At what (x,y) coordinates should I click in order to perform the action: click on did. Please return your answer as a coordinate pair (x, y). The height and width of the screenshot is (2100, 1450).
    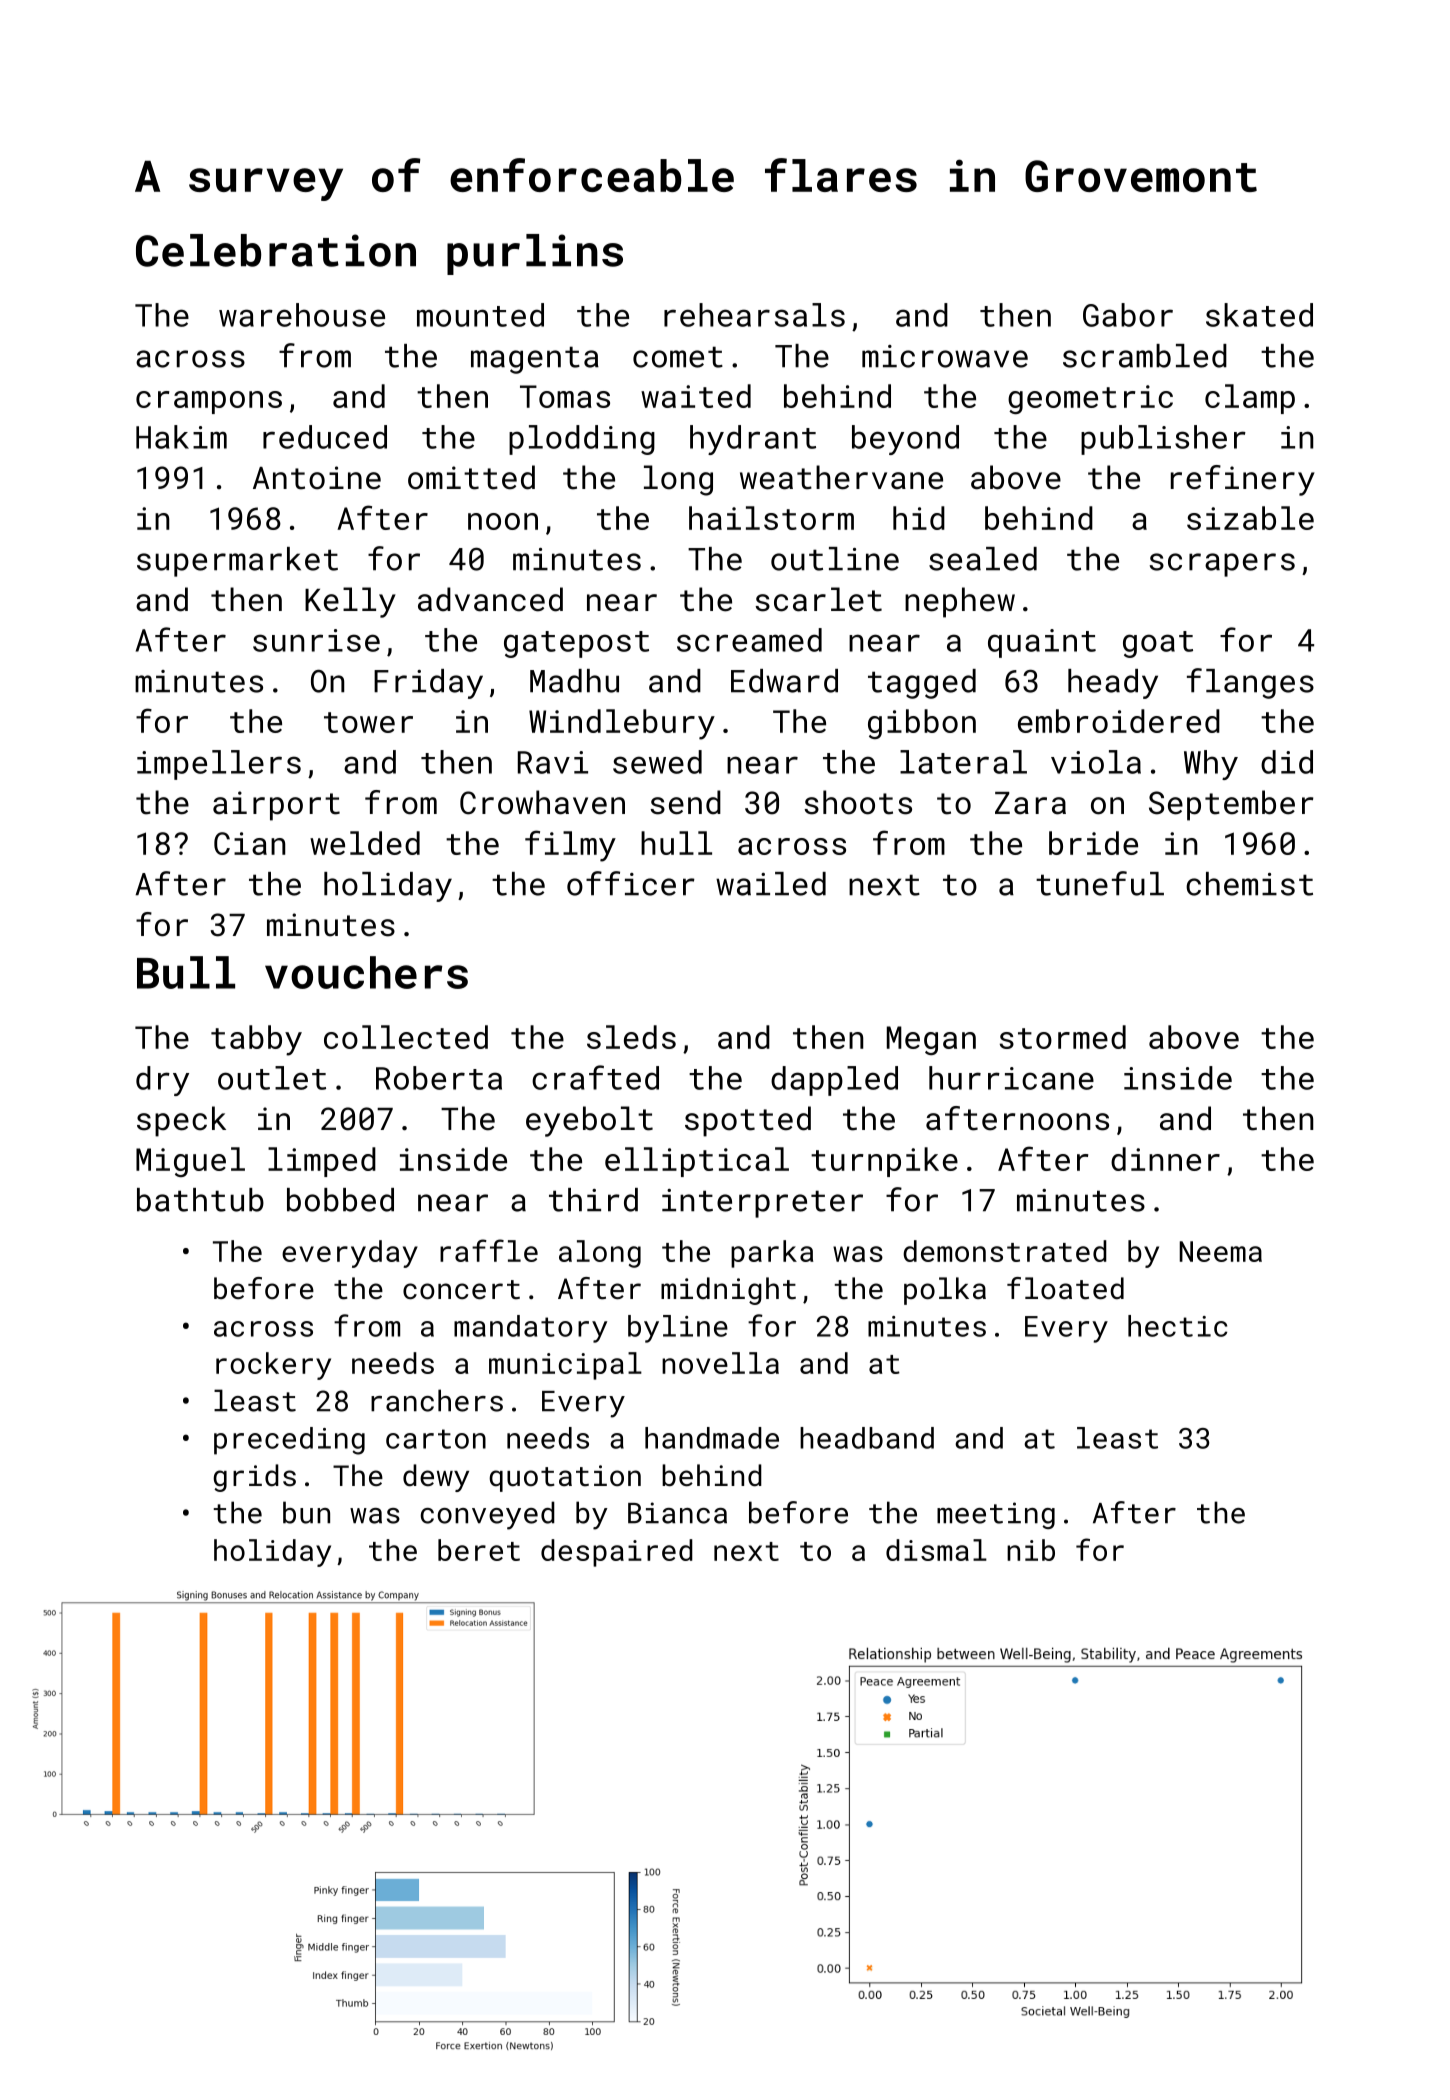
    Looking at the image, I should click on (1287, 762).
